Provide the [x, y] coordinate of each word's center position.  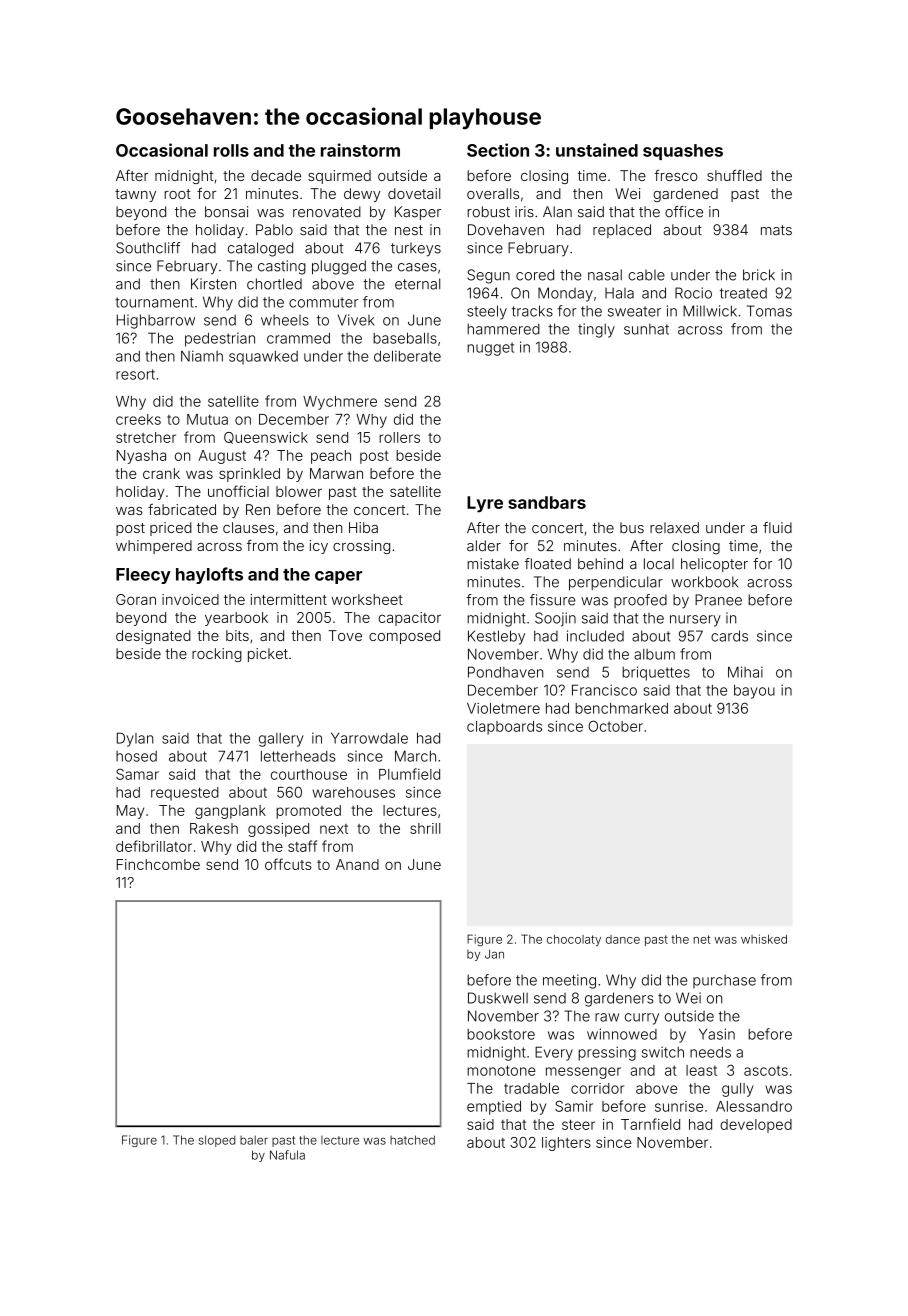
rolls [231, 150]
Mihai [745, 672]
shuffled [734, 175]
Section [498, 150]
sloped [217, 1141]
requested [185, 794]
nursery [695, 621]
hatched [412, 1140]
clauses [248, 527]
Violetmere [503, 708]
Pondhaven [505, 672]
